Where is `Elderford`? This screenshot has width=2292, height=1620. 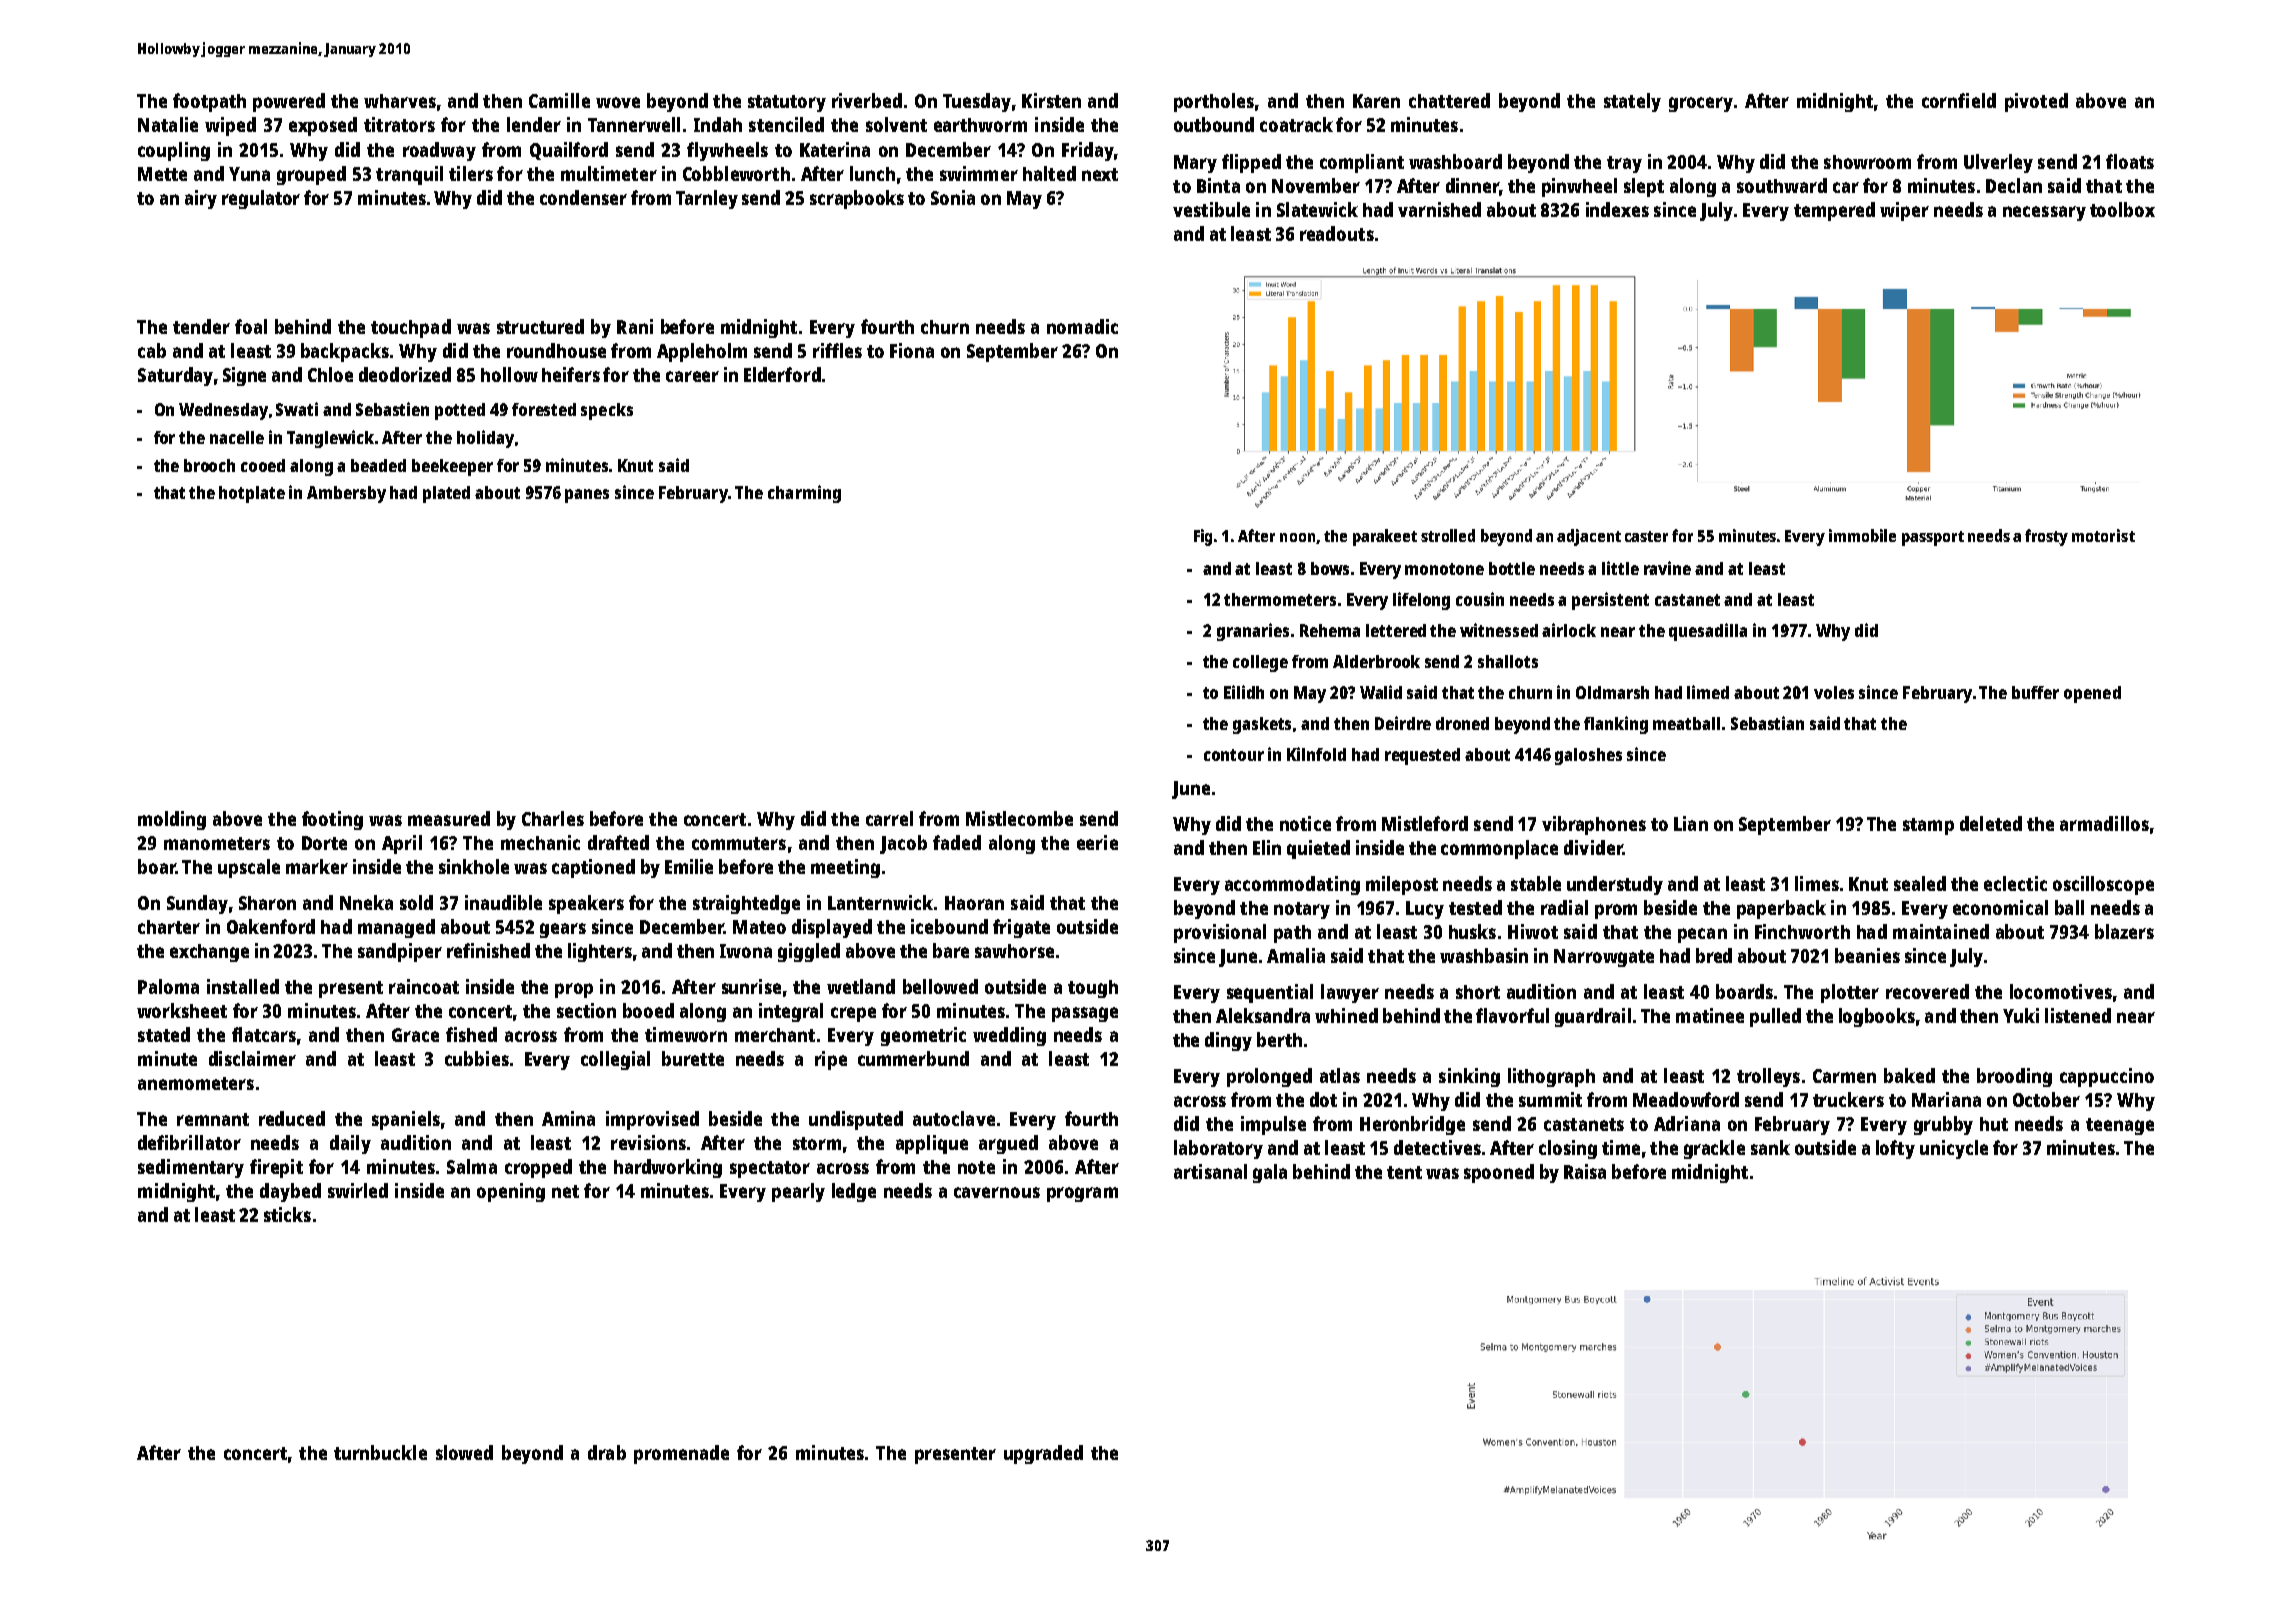 Elderford is located at coordinates (782, 374).
